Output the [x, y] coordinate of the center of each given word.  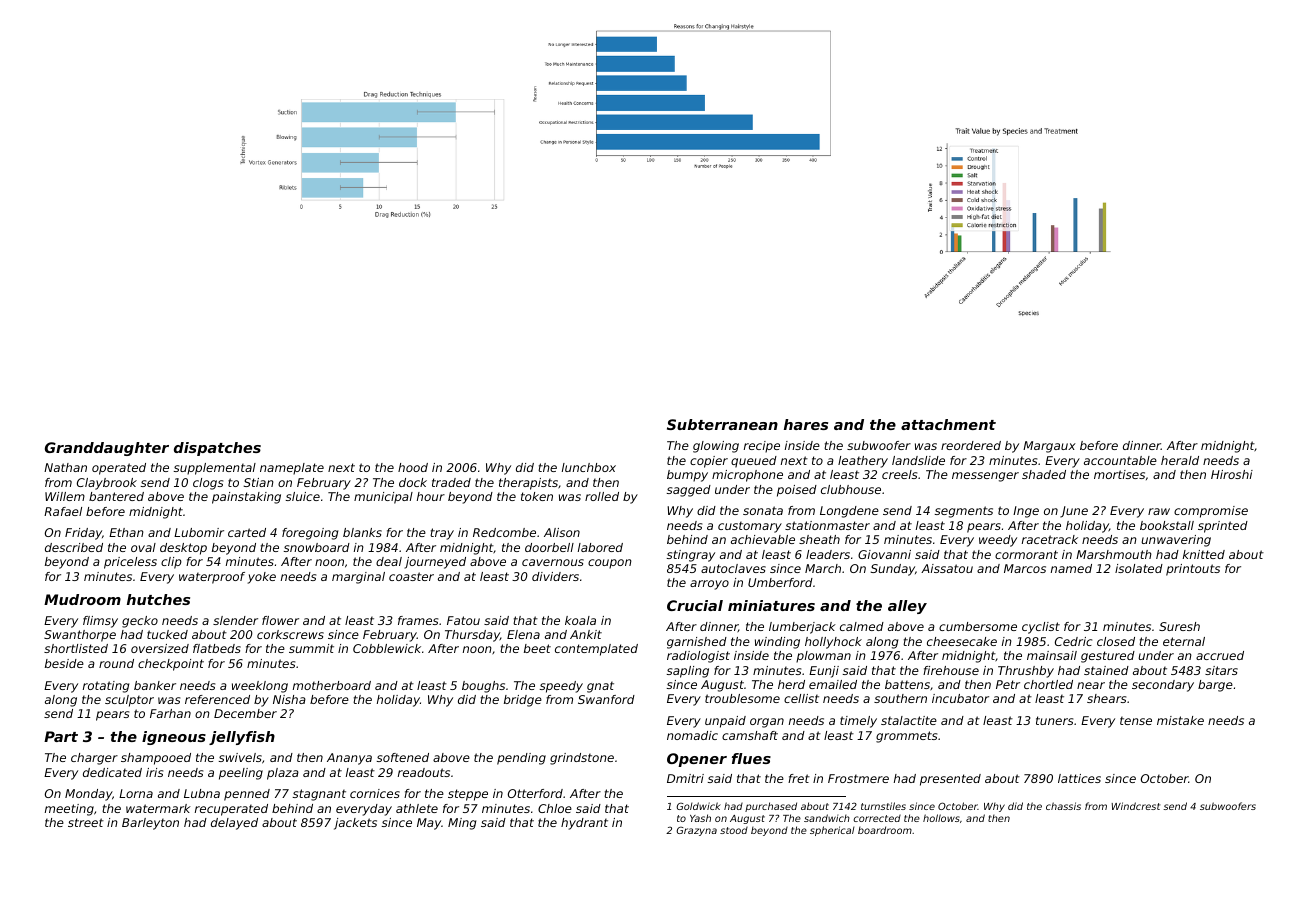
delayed [234, 824]
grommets [906, 737]
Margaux [1049, 447]
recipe [762, 447]
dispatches [217, 449]
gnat [600, 687]
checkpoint [171, 665]
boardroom [885, 830]
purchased [771, 807]
